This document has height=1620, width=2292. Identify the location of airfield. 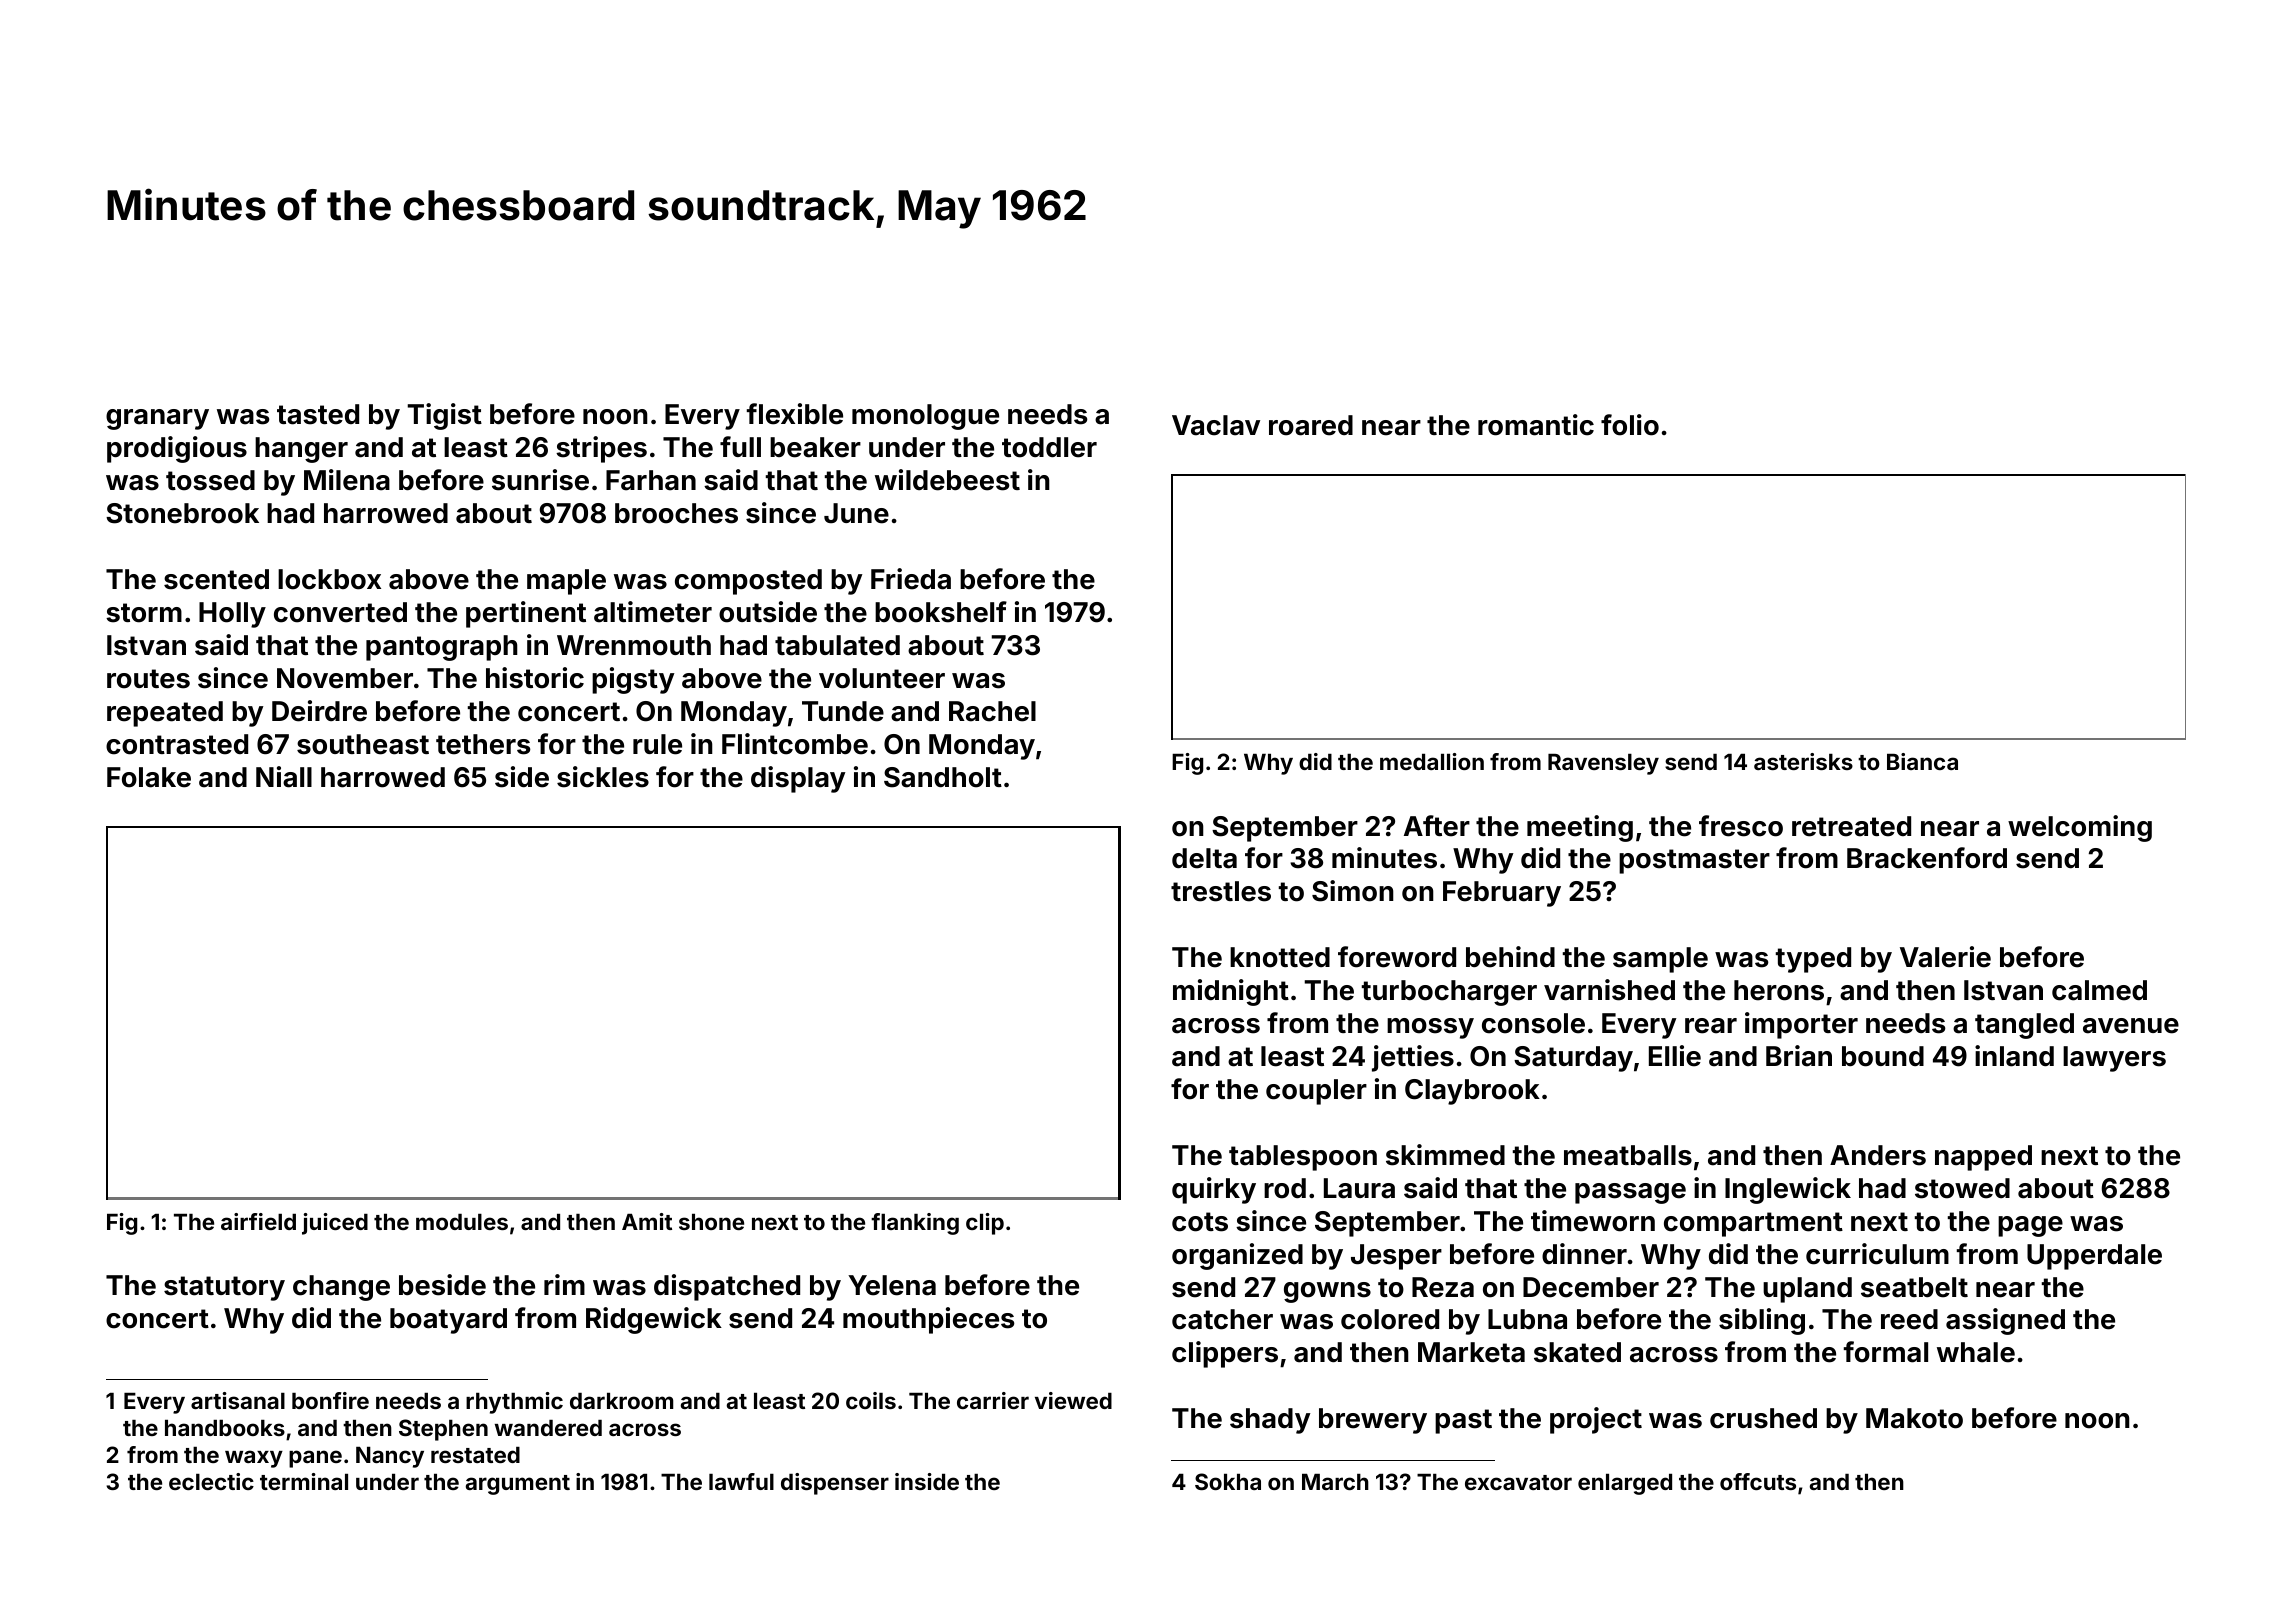
(258, 1221).
